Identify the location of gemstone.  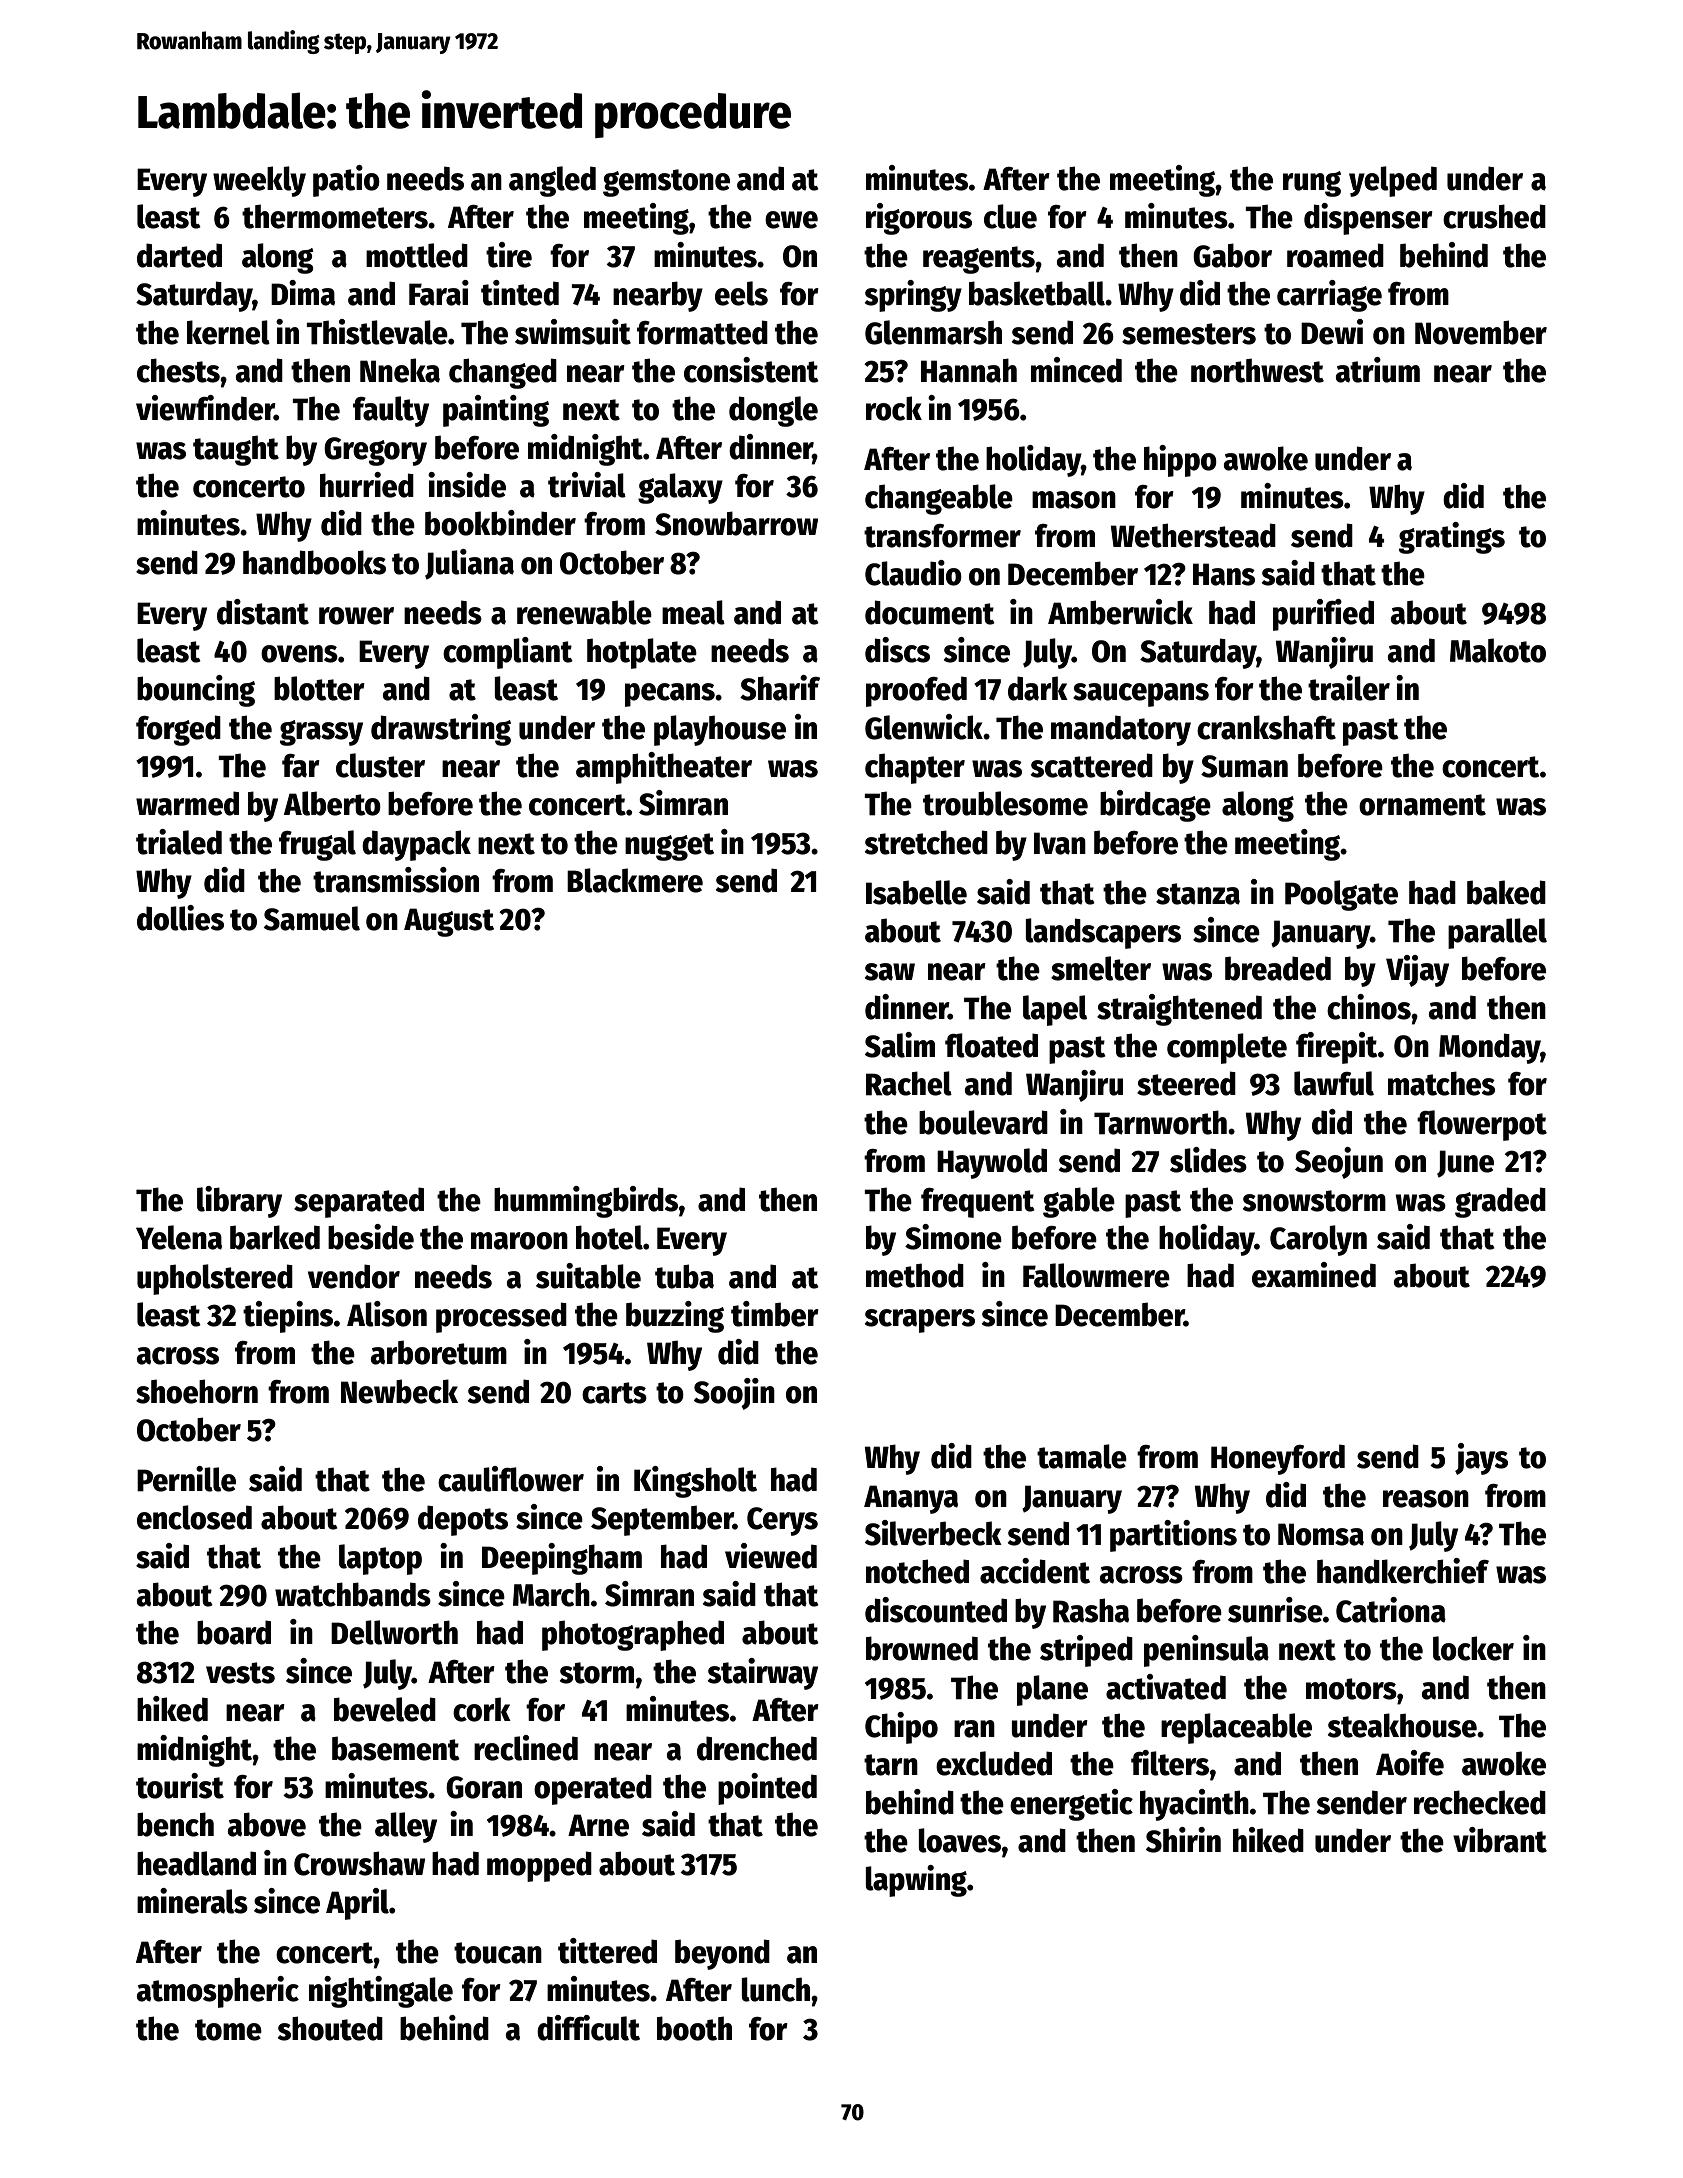
(666, 183).
